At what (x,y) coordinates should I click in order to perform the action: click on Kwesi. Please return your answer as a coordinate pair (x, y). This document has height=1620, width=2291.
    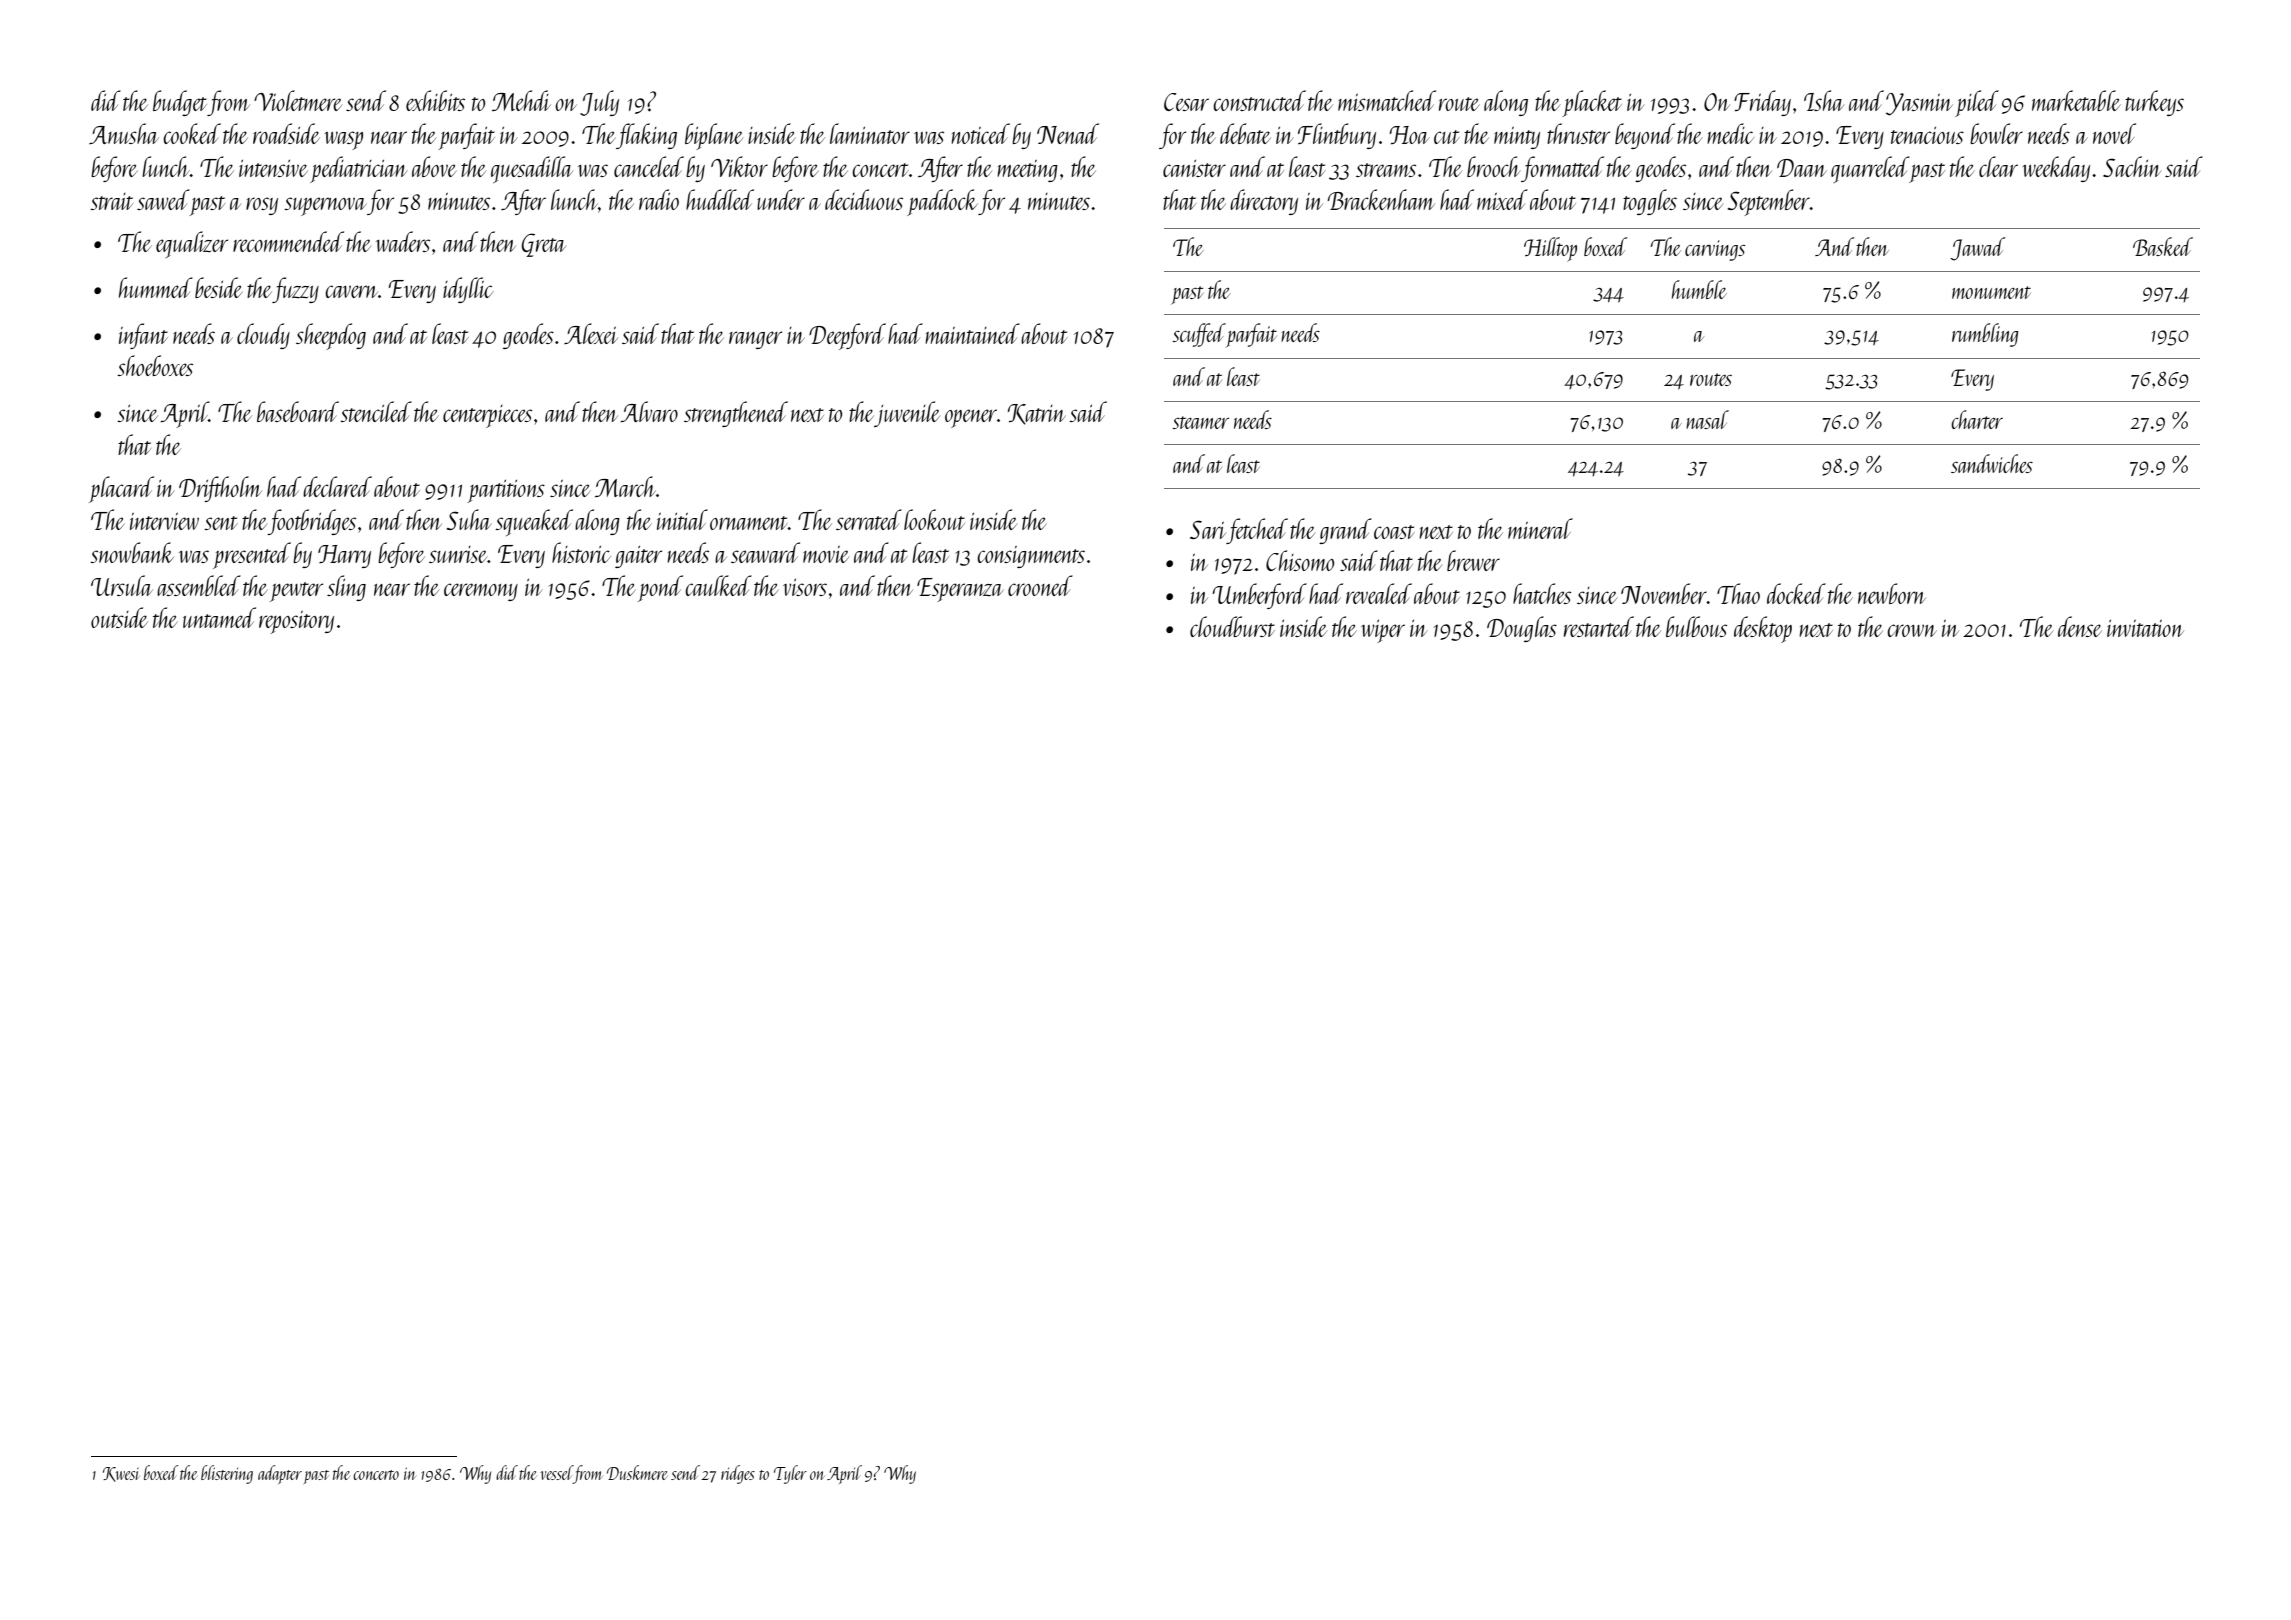
    Looking at the image, I should click on (121, 1474).
